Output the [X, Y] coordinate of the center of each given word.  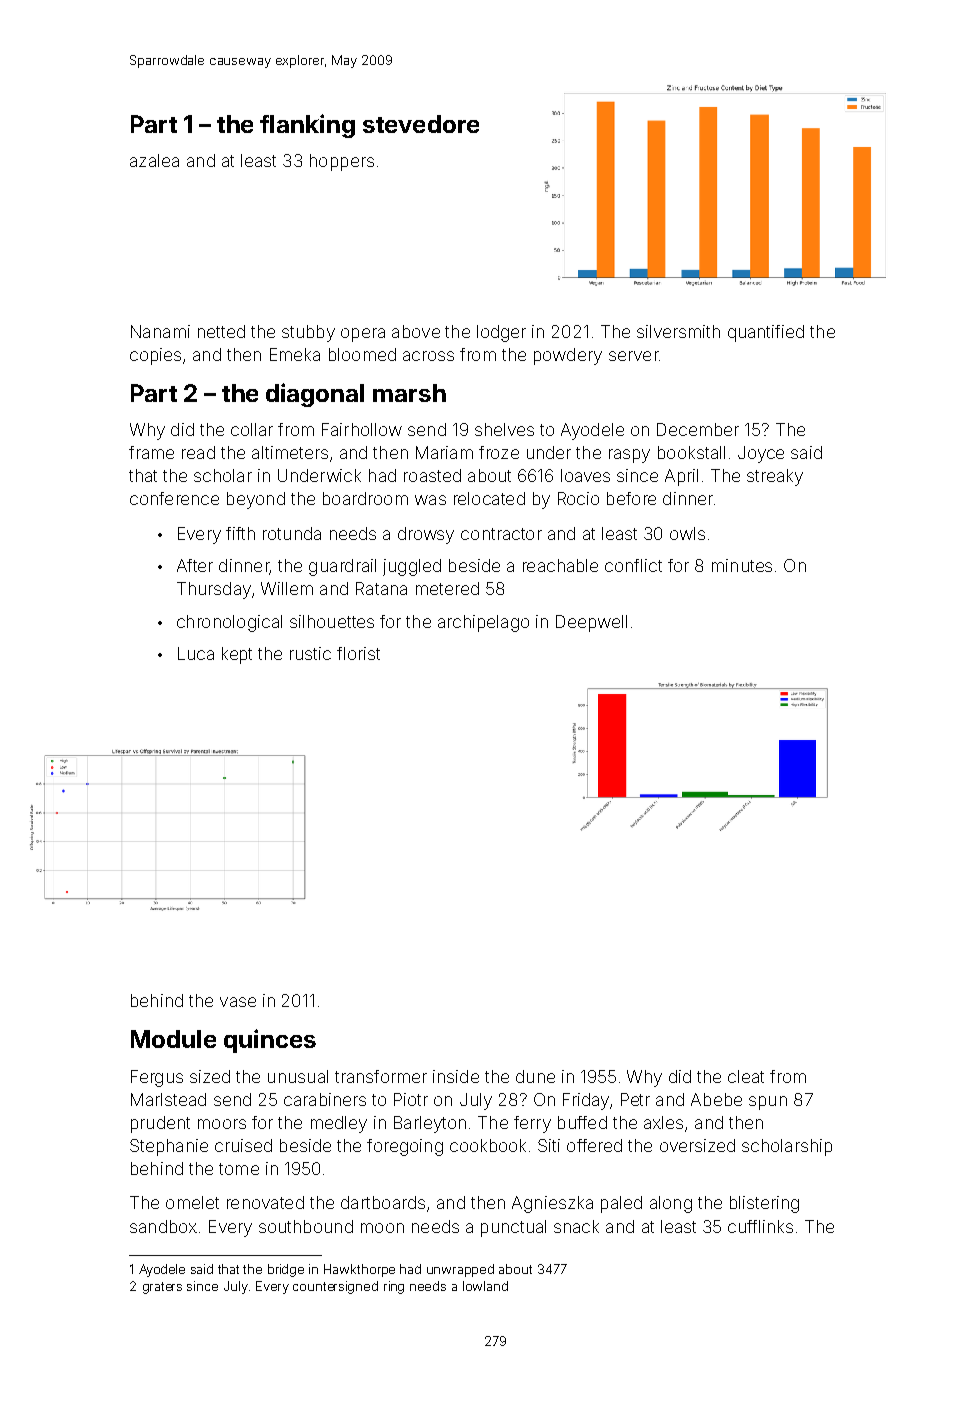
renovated [265, 1202]
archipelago [483, 623]
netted [221, 331]
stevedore [421, 124]
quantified [766, 333]
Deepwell [591, 623]
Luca [196, 653]
